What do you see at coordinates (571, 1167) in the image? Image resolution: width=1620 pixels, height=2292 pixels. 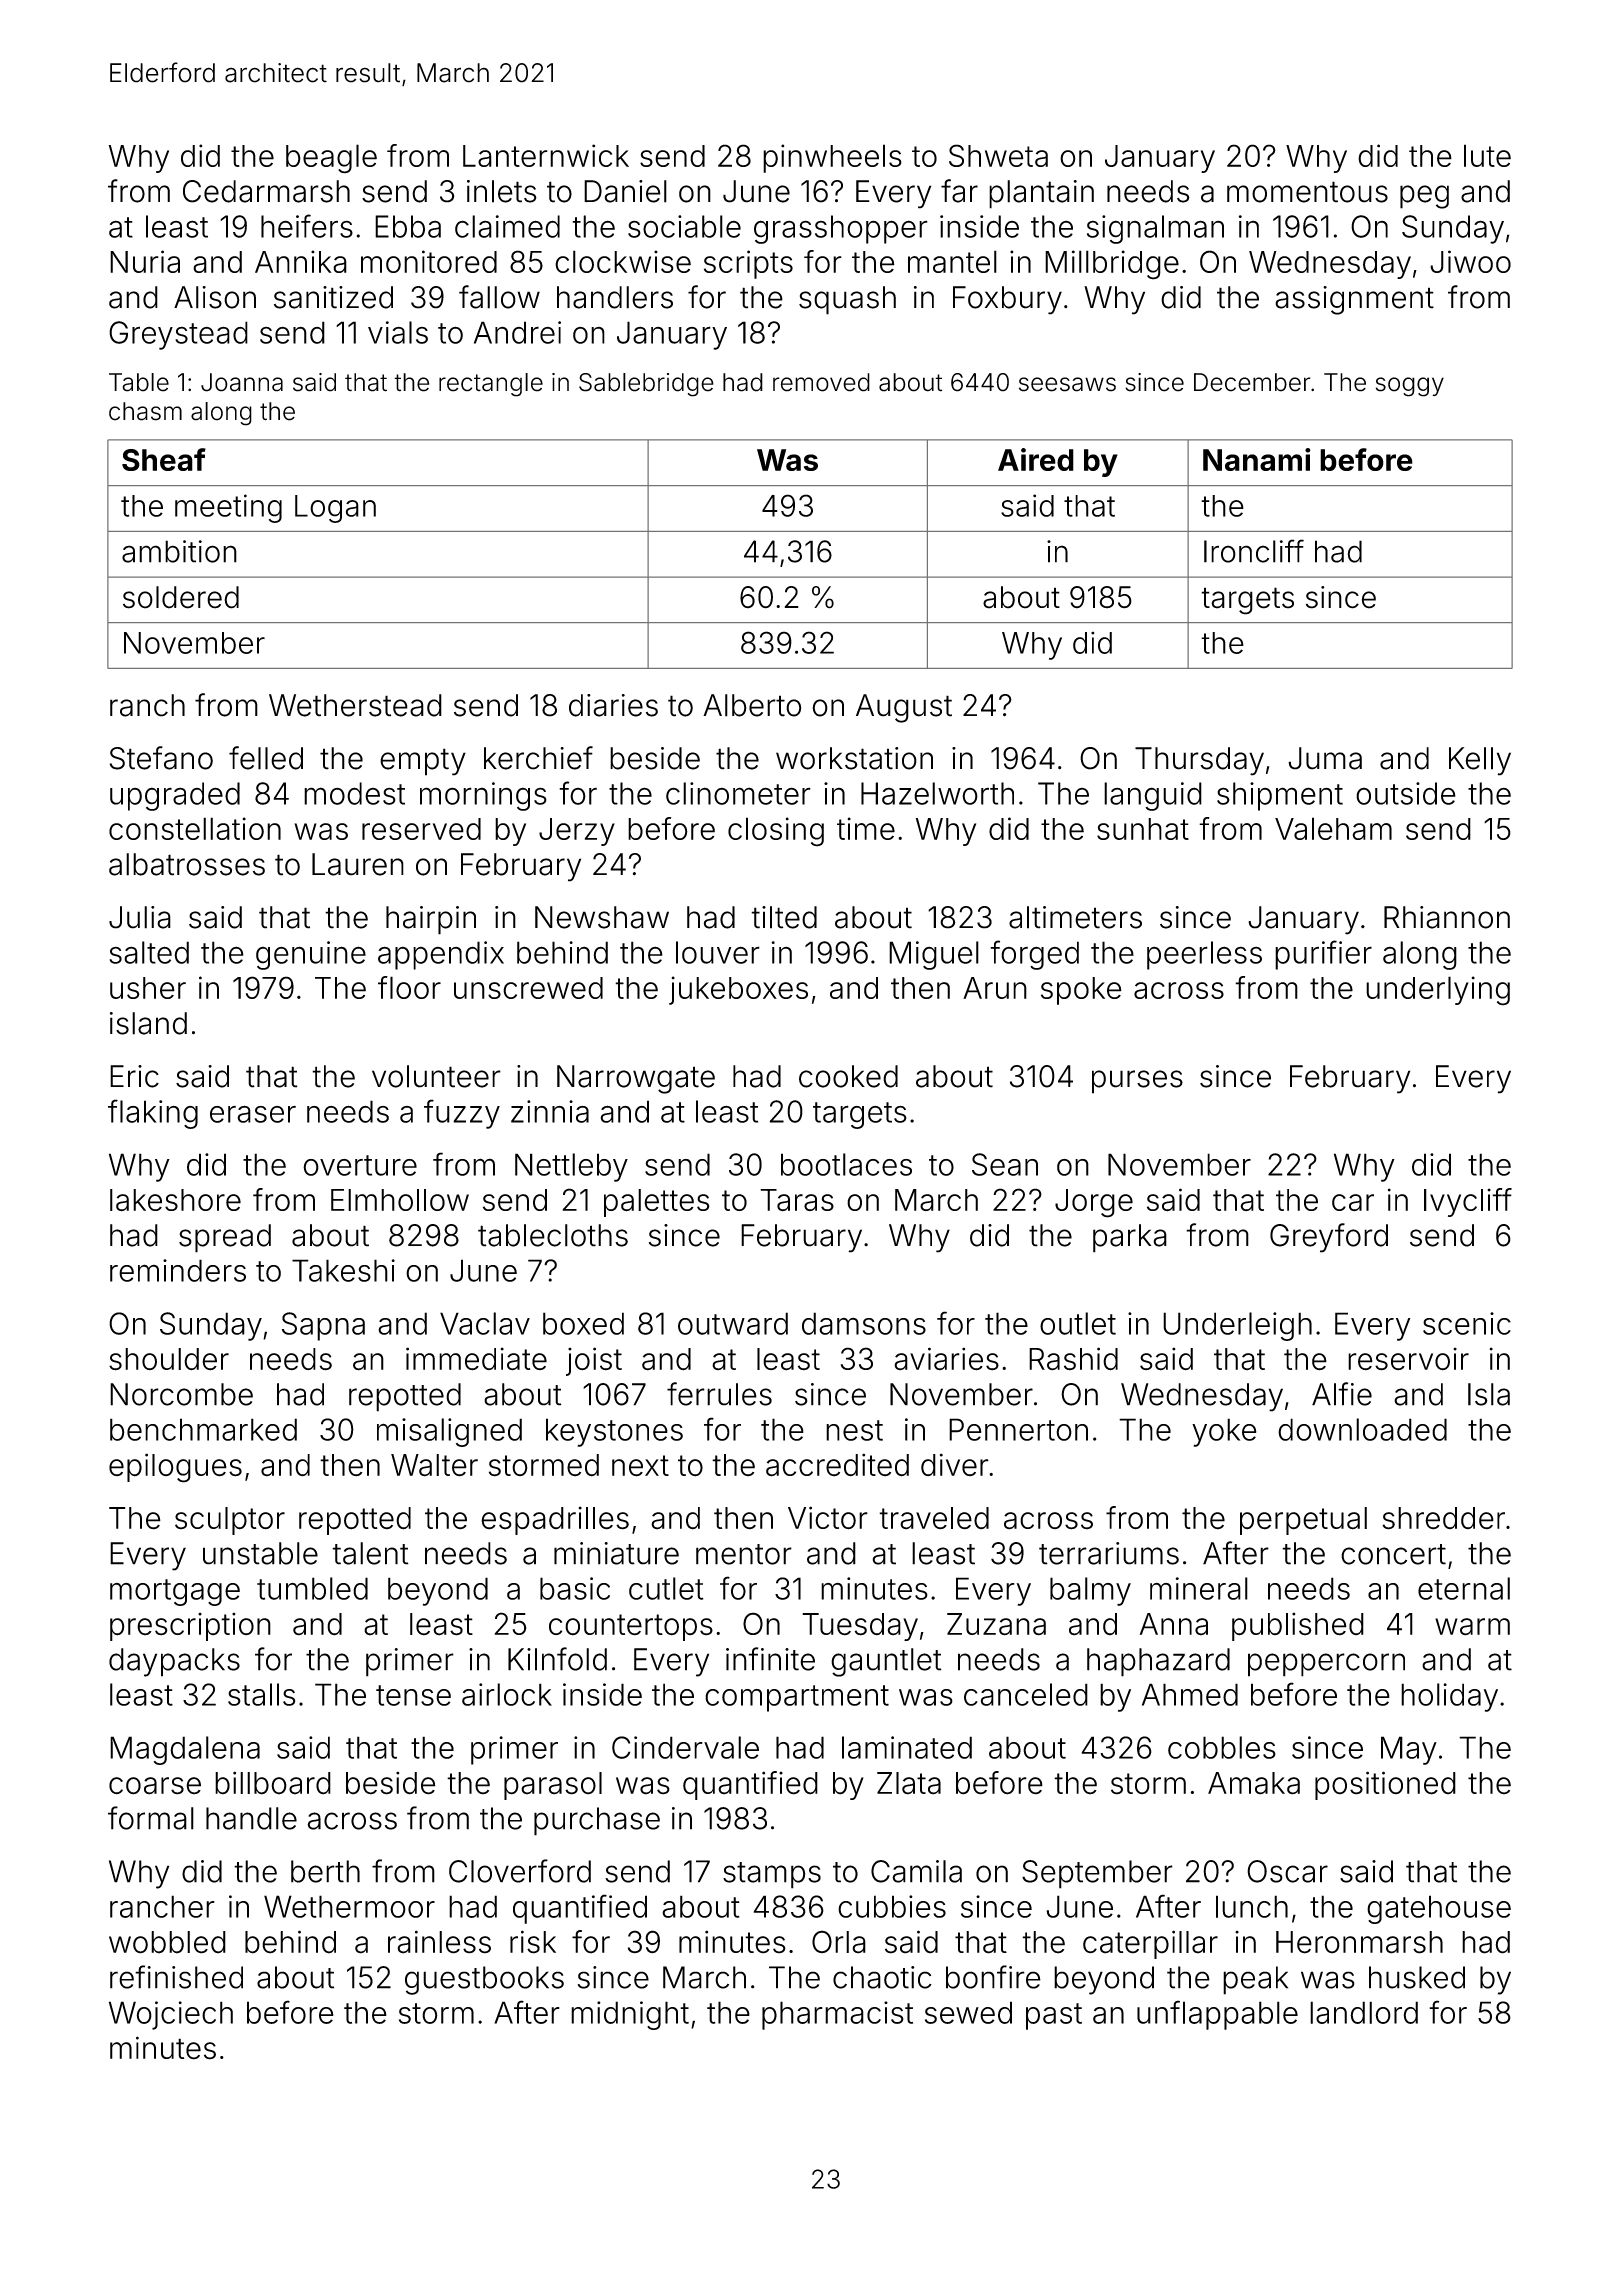 I see `Nettleby` at bounding box center [571, 1167].
